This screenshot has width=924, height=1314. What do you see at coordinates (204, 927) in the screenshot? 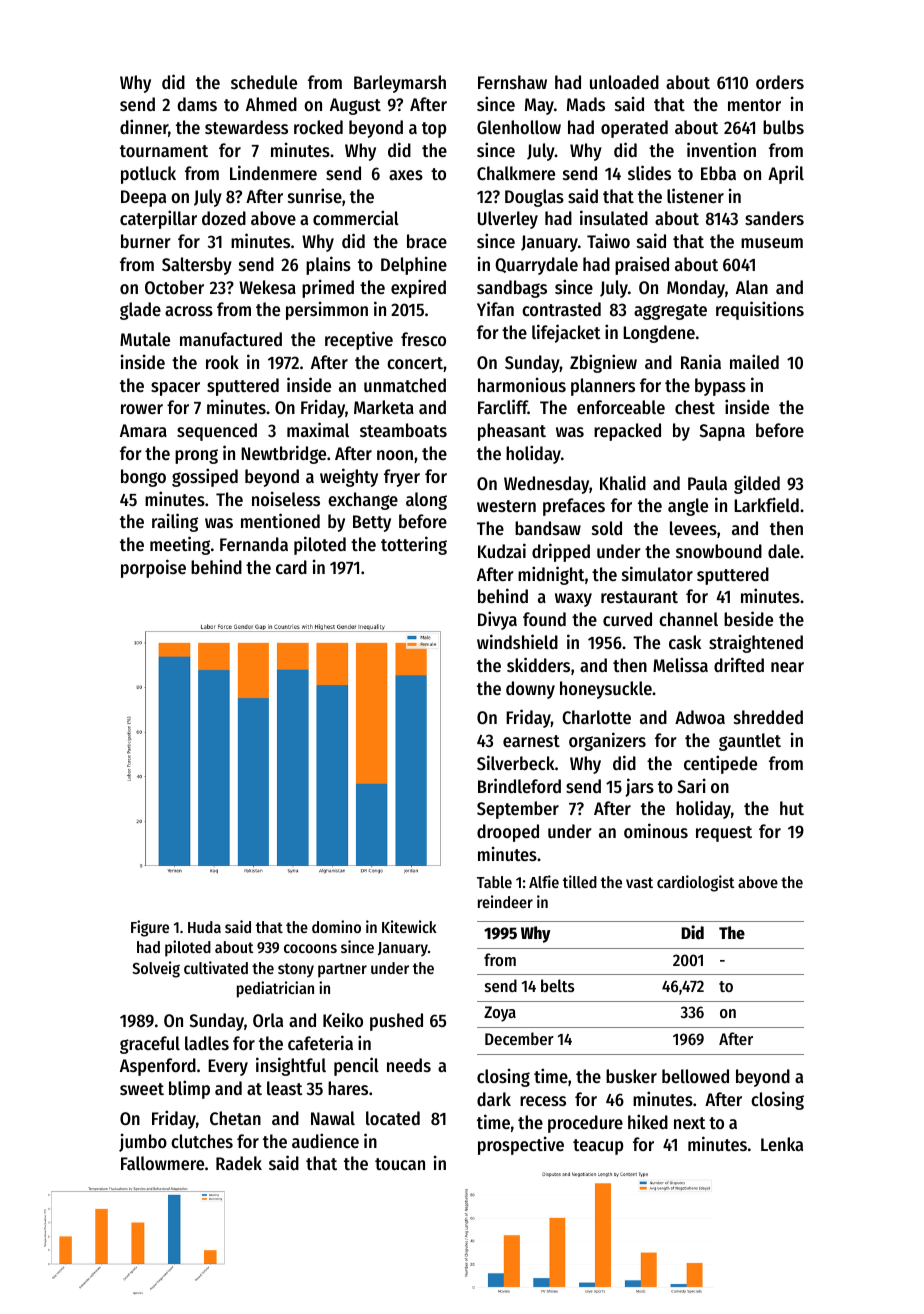
I see `Huda` at bounding box center [204, 927].
